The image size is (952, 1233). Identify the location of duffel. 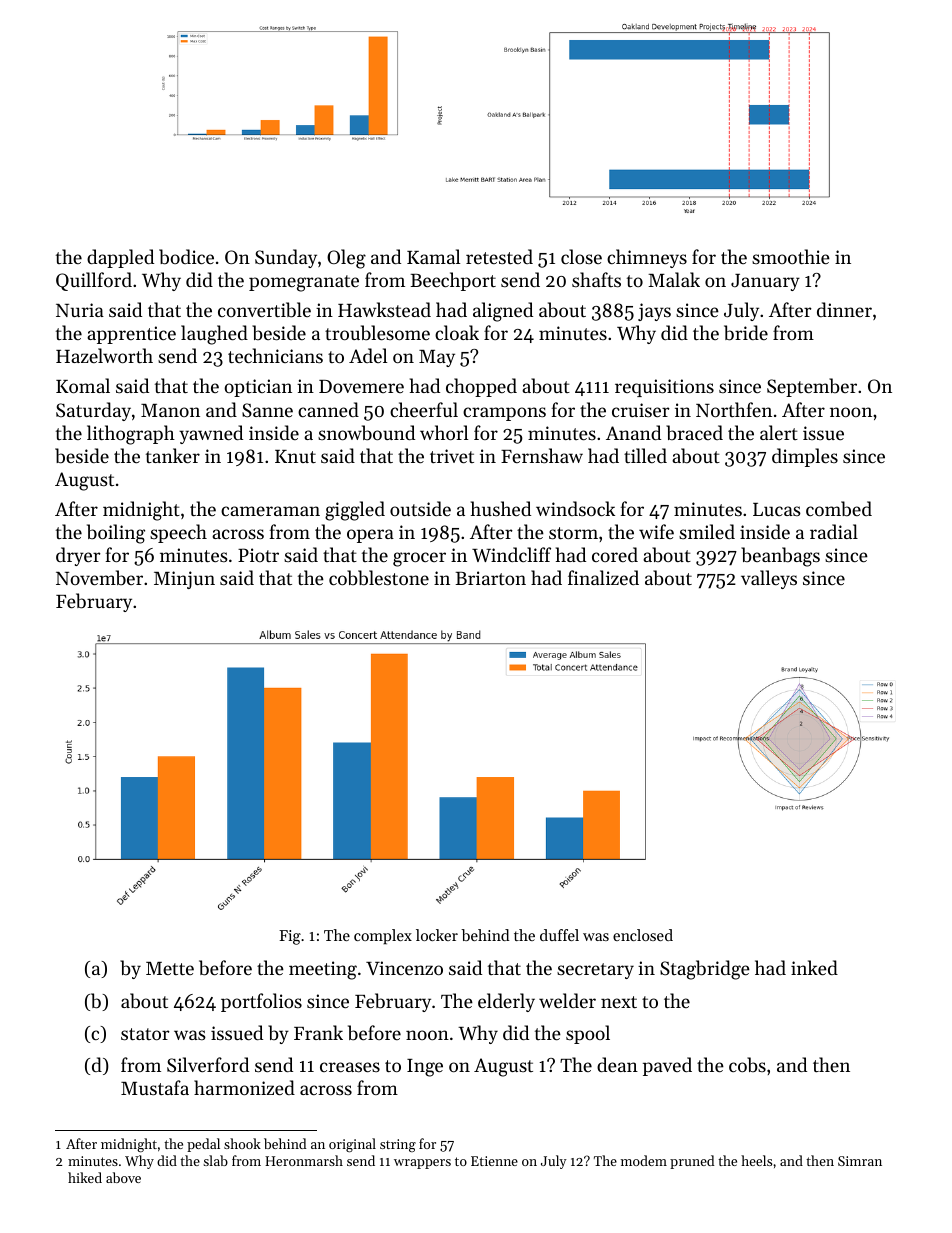
(559, 935).
